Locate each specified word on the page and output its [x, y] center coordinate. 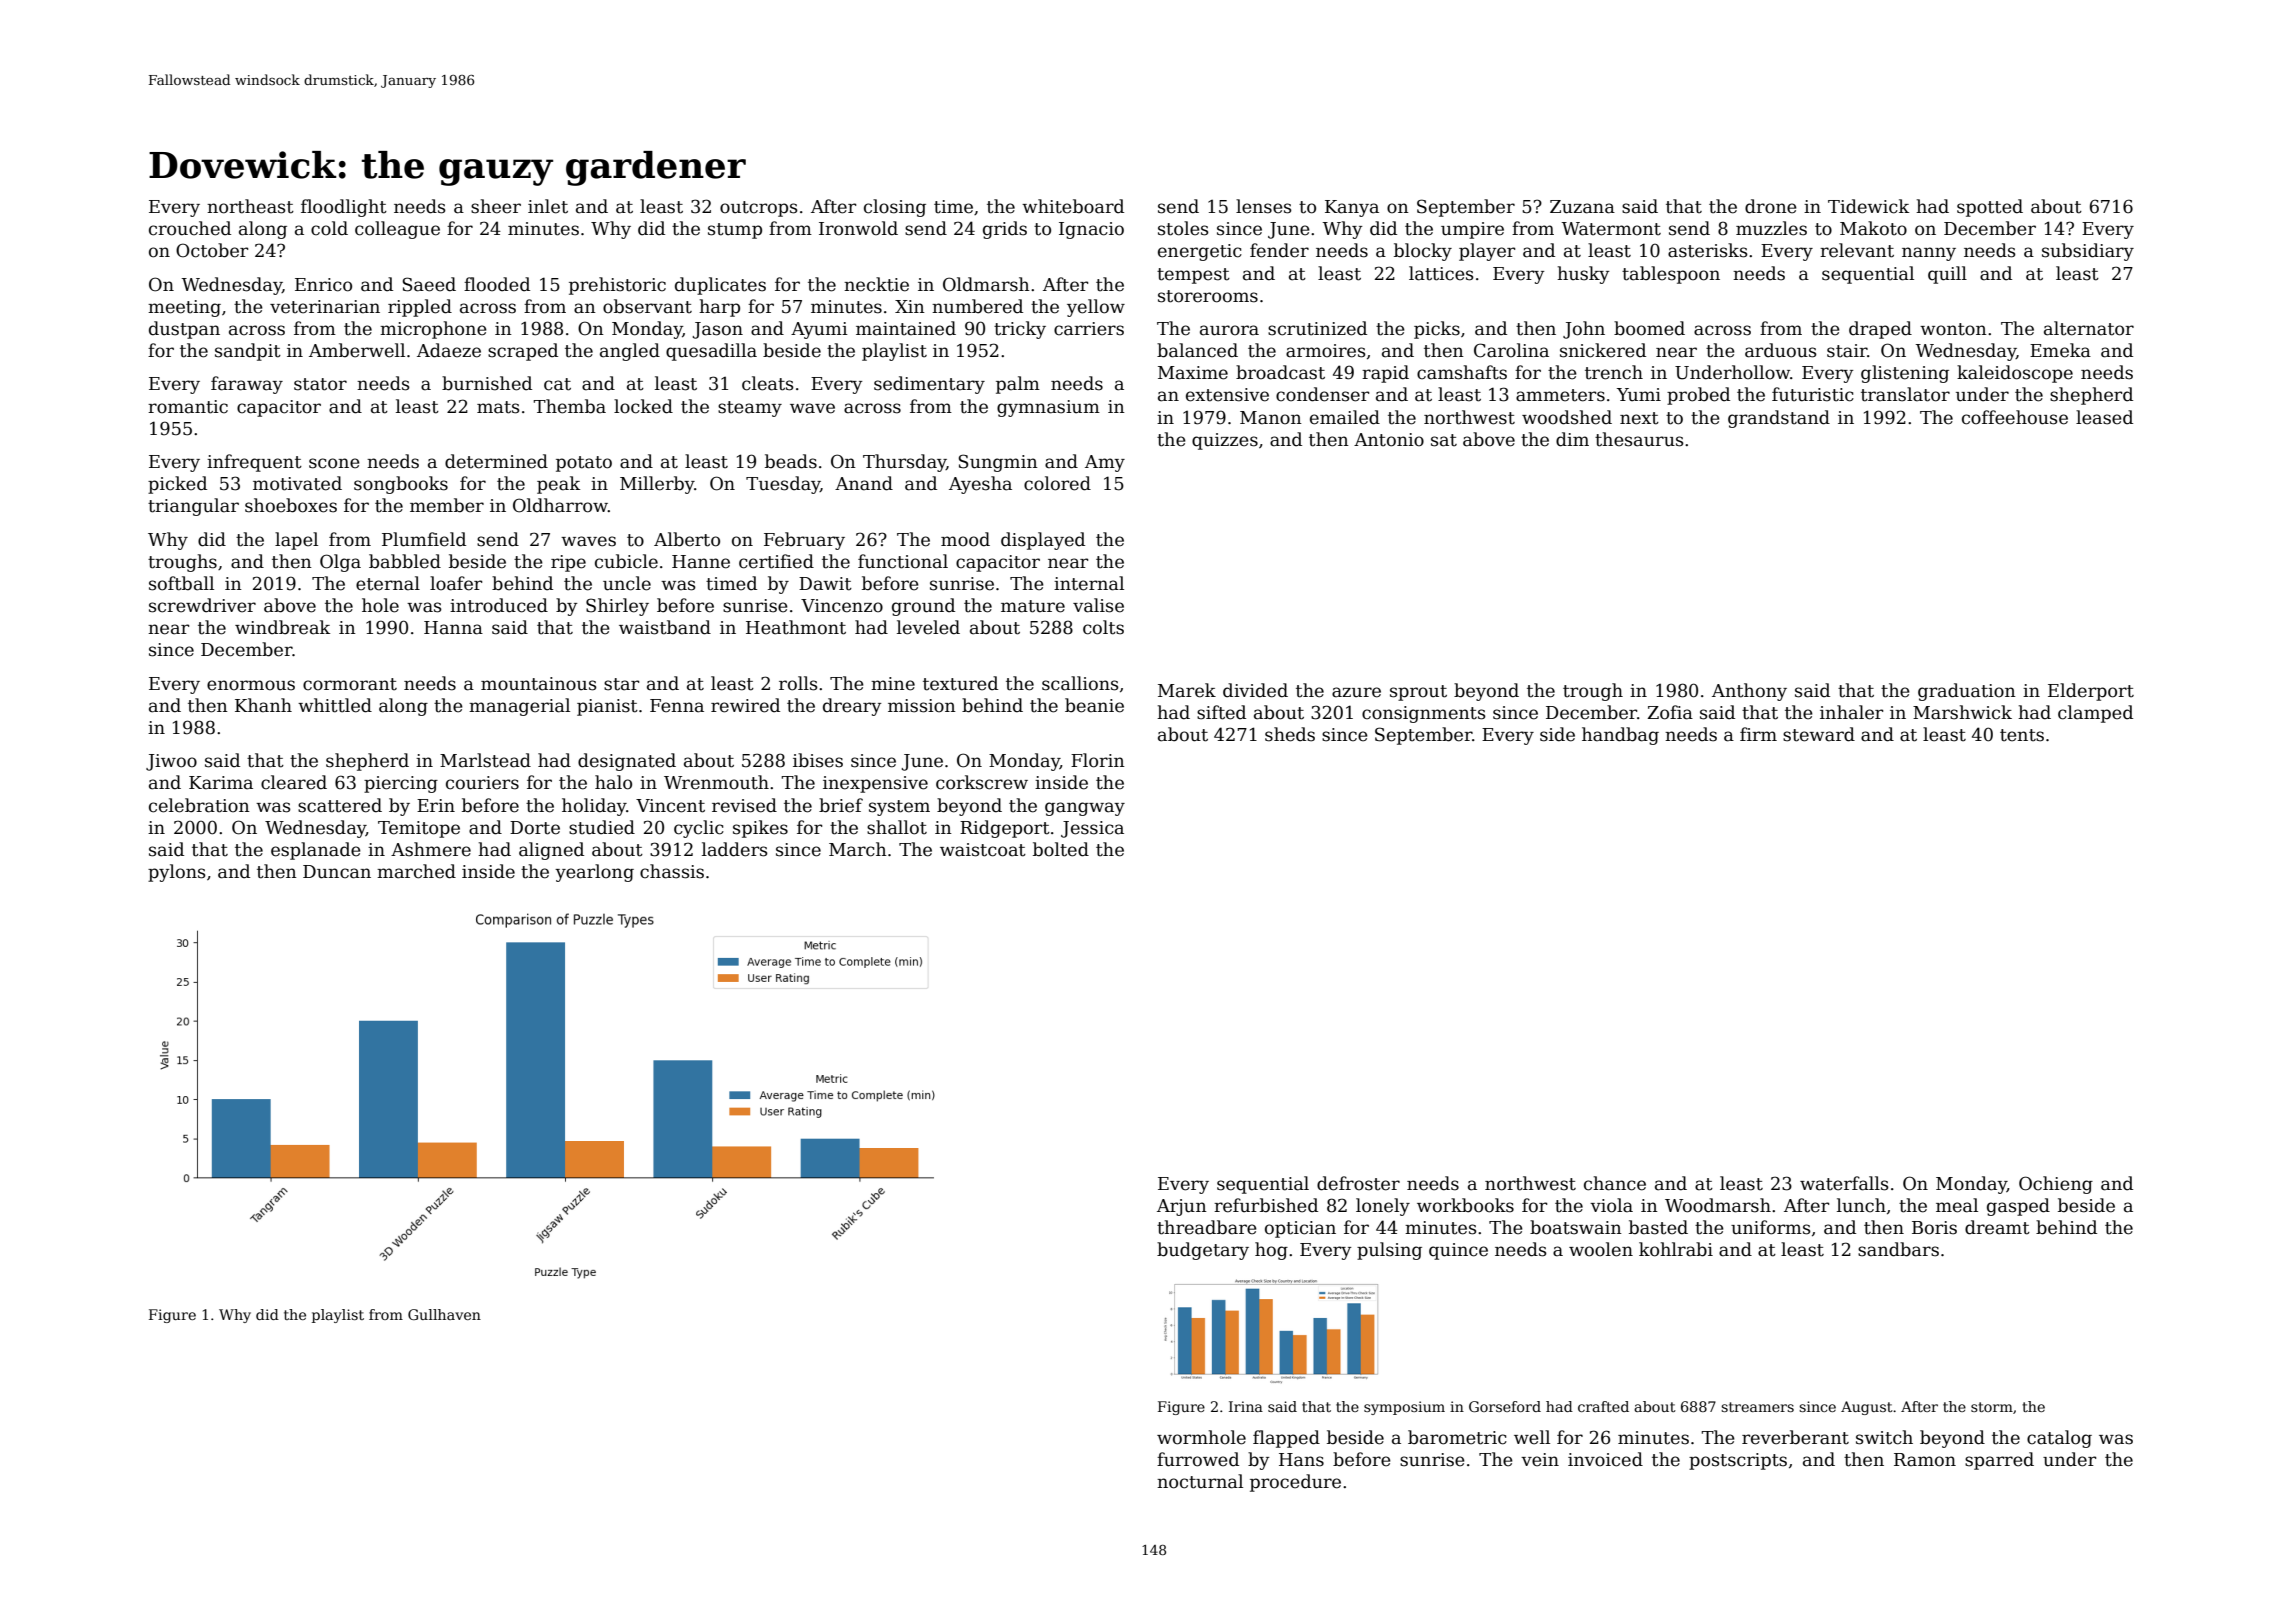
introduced [499, 605]
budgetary [1203, 1251]
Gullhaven [444, 1314]
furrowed [1198, 1459]
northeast [250, 206]
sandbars [1898, 1249]
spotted [1990, 208]
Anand [864, 483]
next [1639, 418]
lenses [1264, 206]
